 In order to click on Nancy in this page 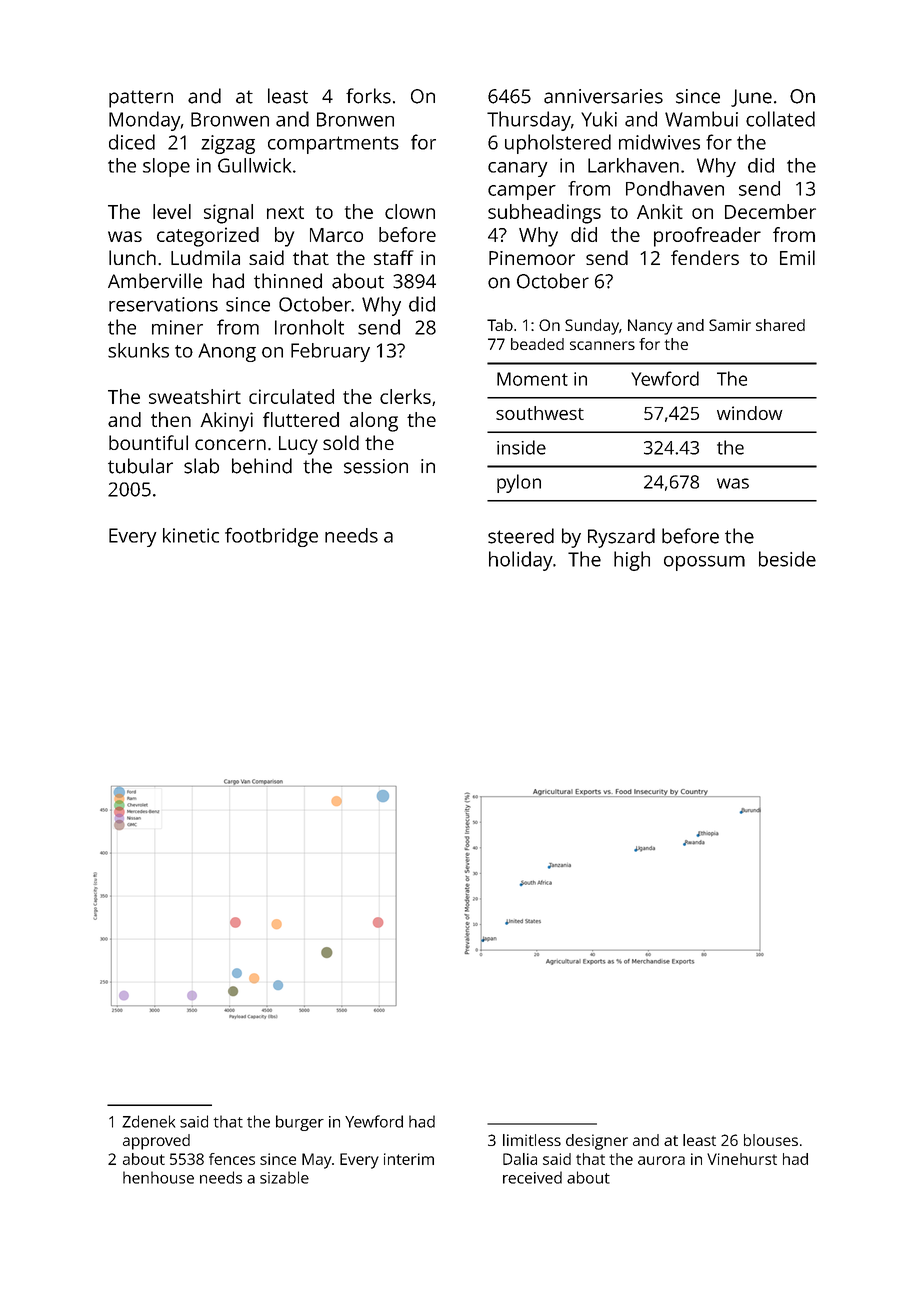, I will do `click(650, 327)`.
